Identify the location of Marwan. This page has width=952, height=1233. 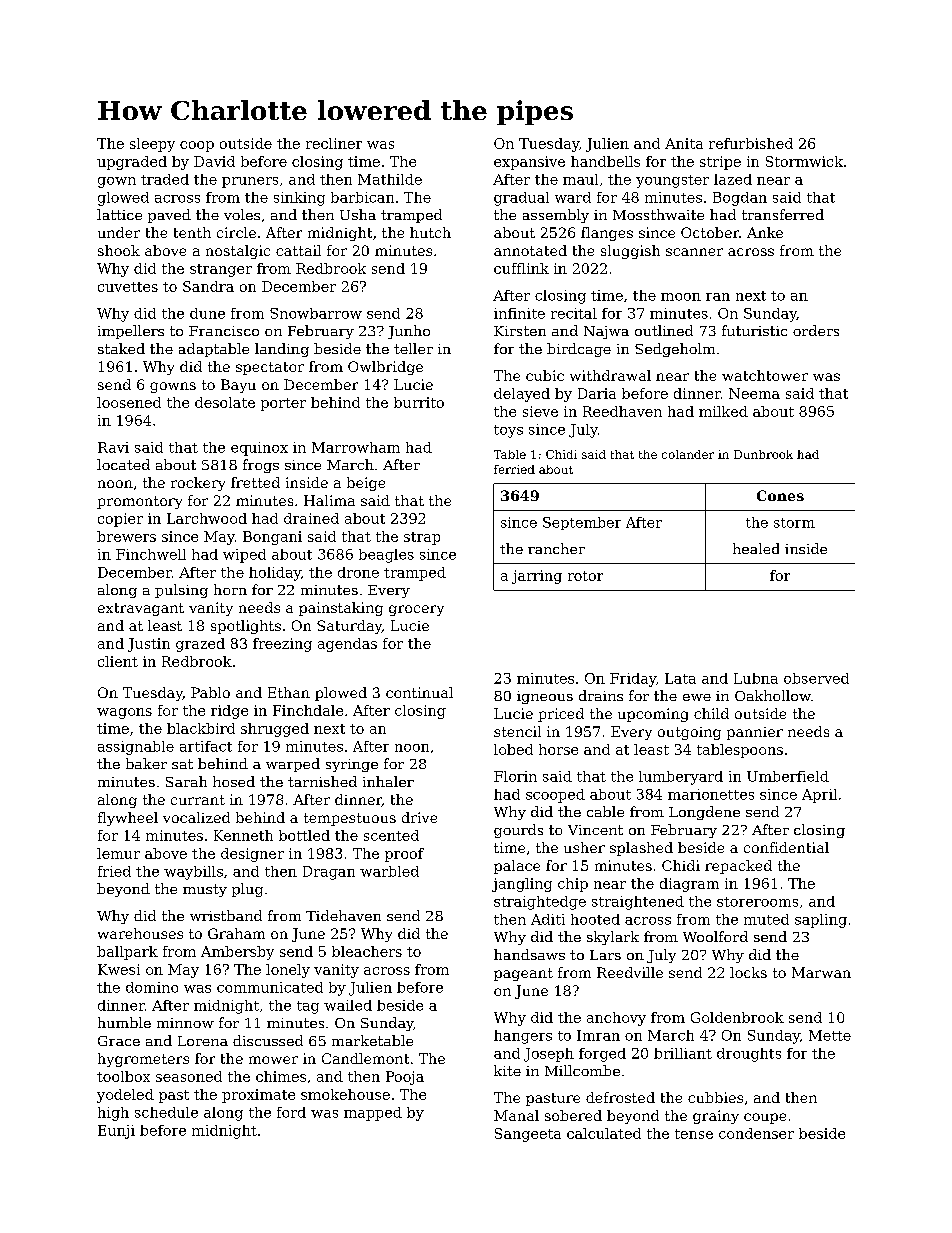
(821, 972).
